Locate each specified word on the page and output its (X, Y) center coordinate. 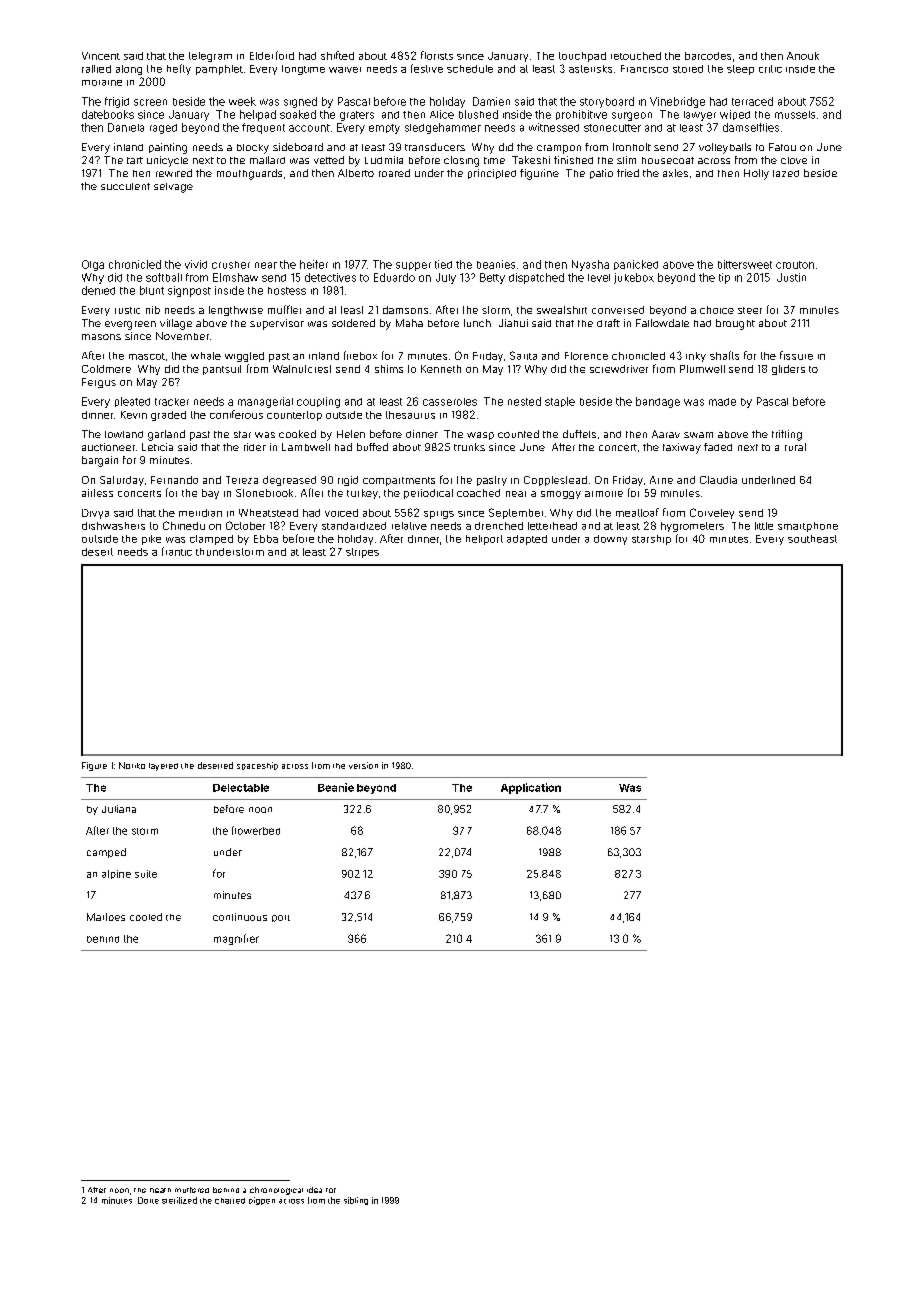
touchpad (582, 57)
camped (106, 853)
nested (524, 401)
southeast (812, 539)
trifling (787, 435)
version (363, 765)
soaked (298, 114)
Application (531, 788)
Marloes (106, 917)
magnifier (236, 939)
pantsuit (222, 370)
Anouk (803, 56)
